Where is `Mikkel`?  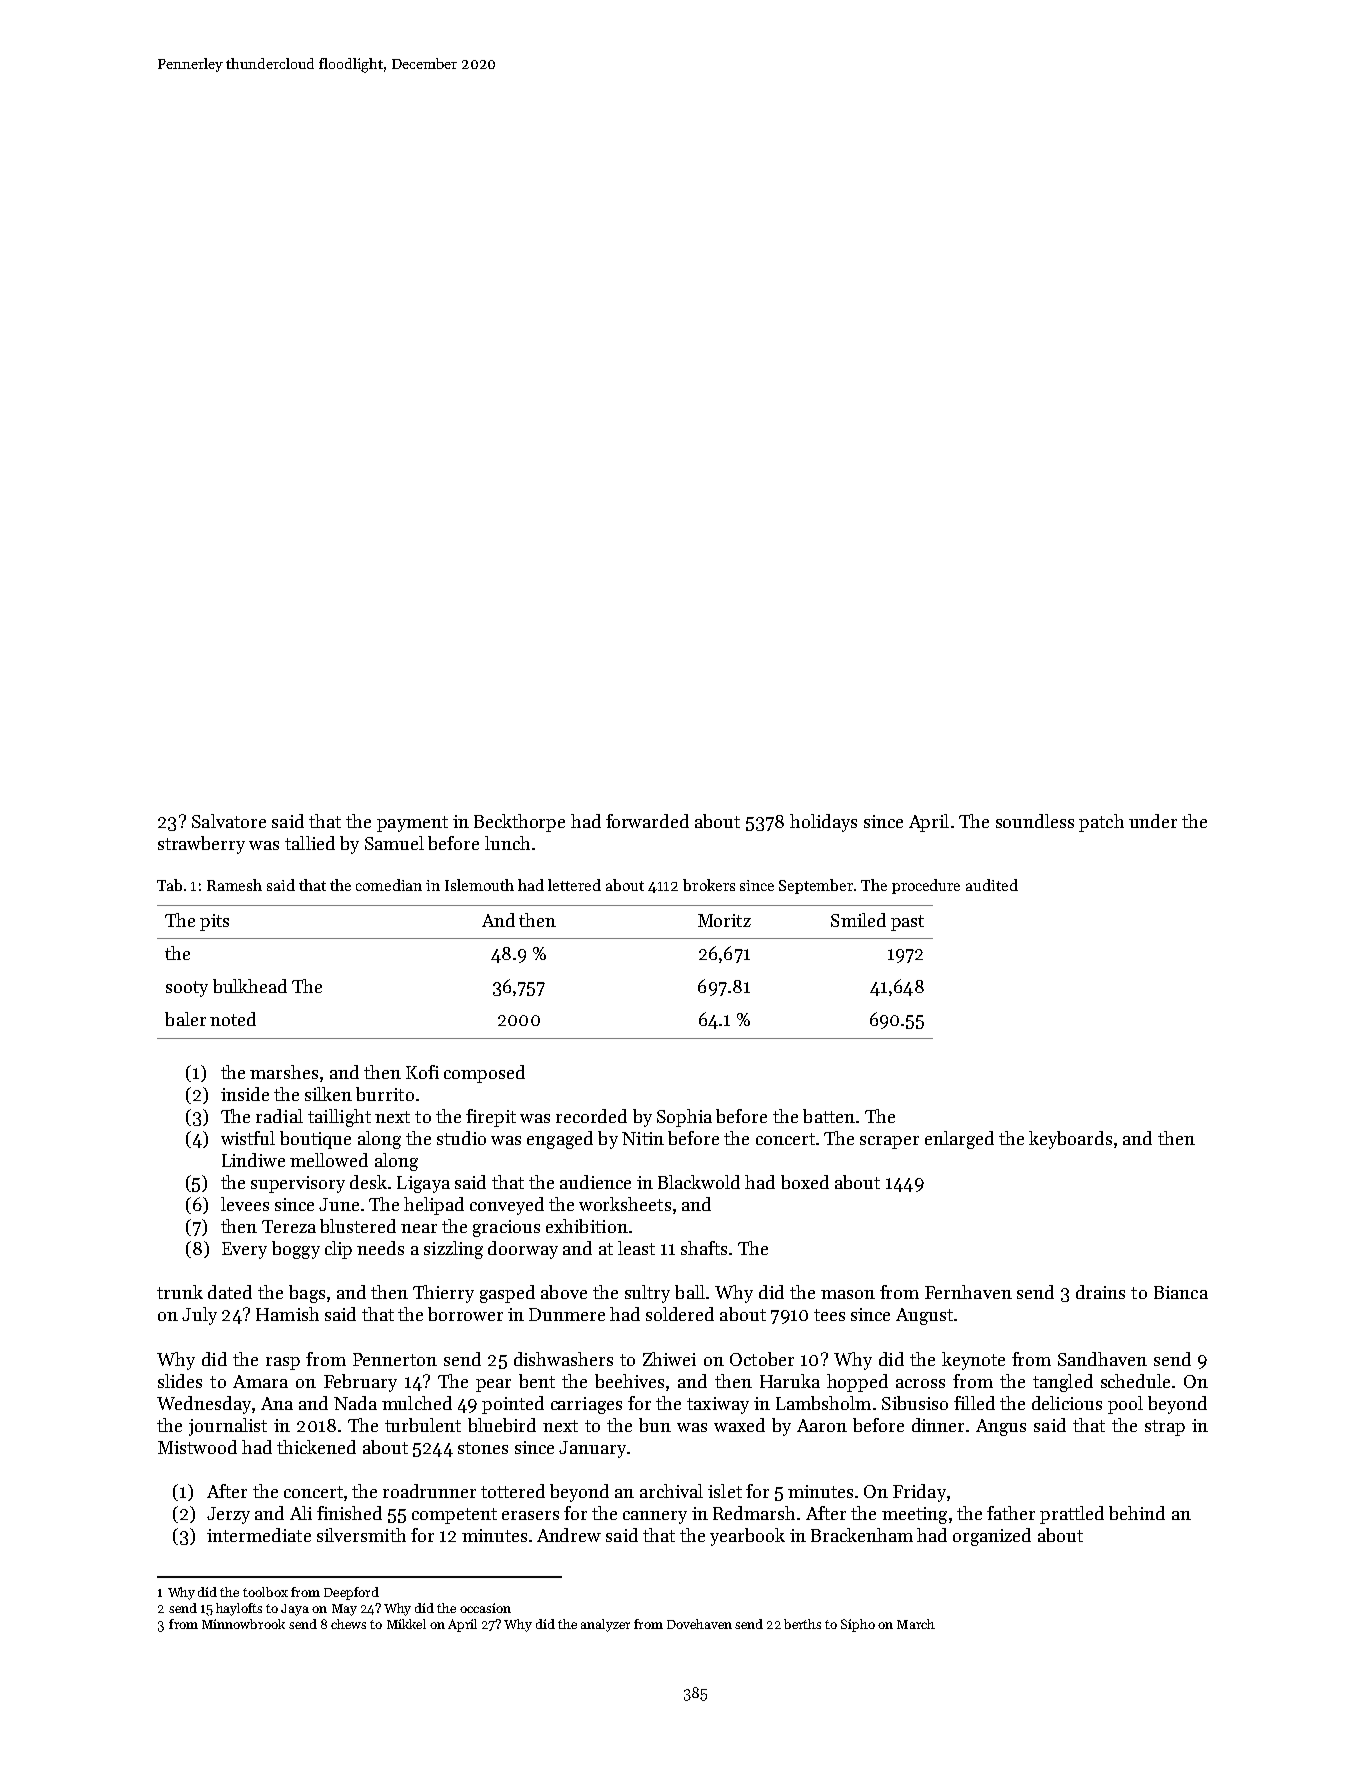
Mikkel is located at coordinates (406, 1624).
